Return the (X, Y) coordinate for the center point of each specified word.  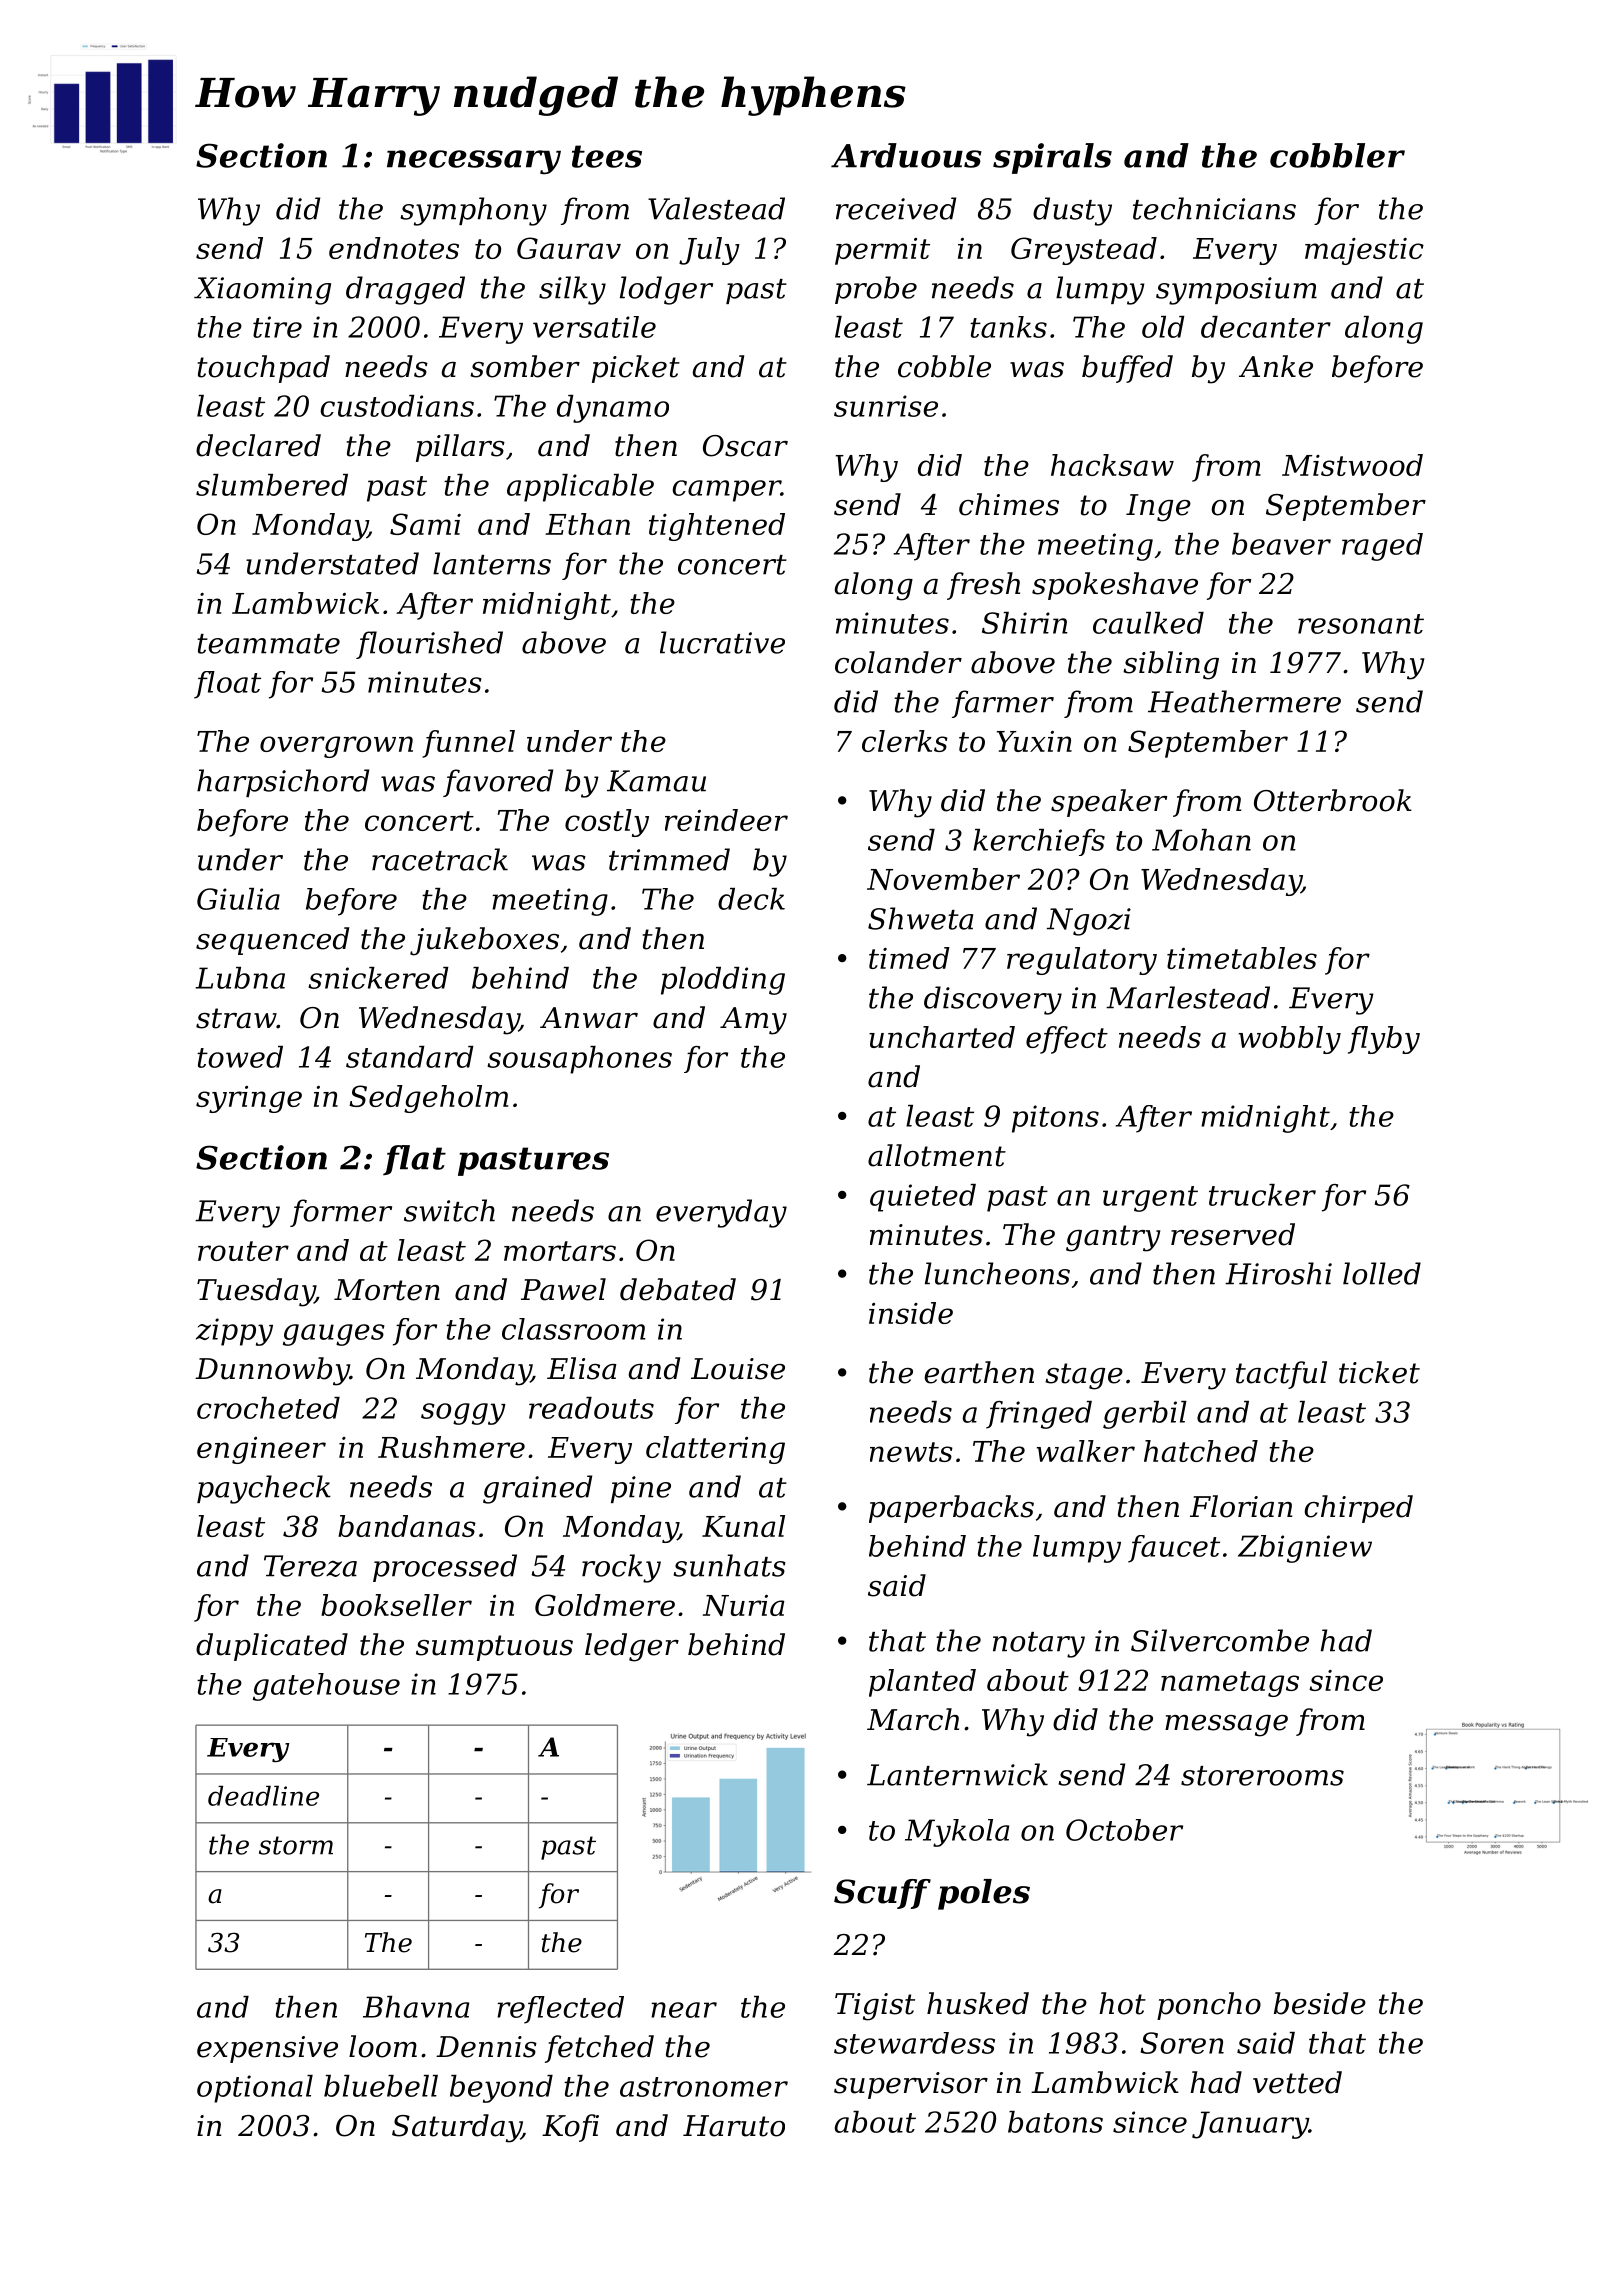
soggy (463, 1414)
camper (726, 491)
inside (911, 1313)
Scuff (882, 1894)
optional (255, 2089)
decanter (1266, 327)
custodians (397, 406)
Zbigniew (1305, 1549)
